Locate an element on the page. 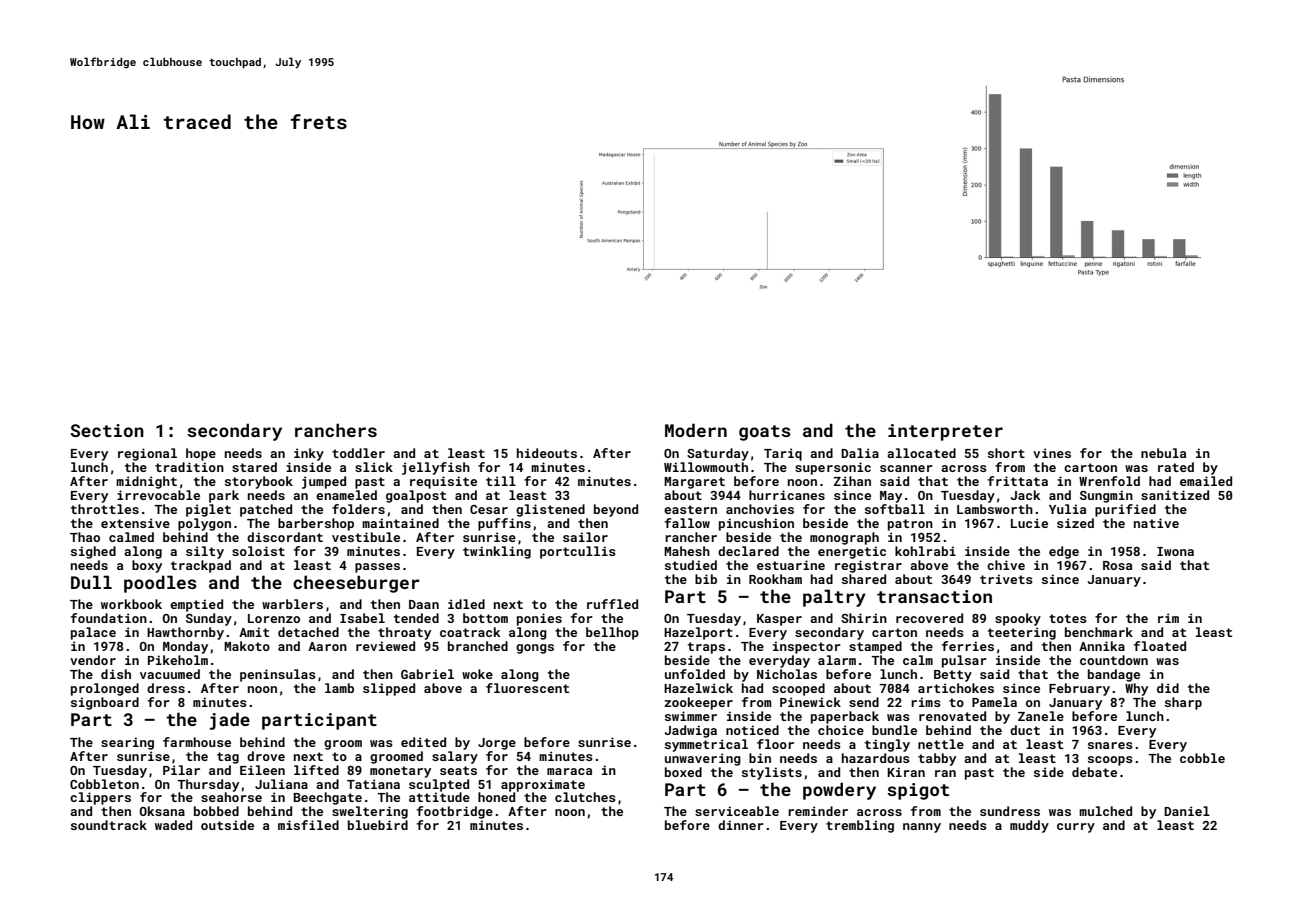 This image has width=1308, height=924. bobbed is located at coordinates (216, 811).
